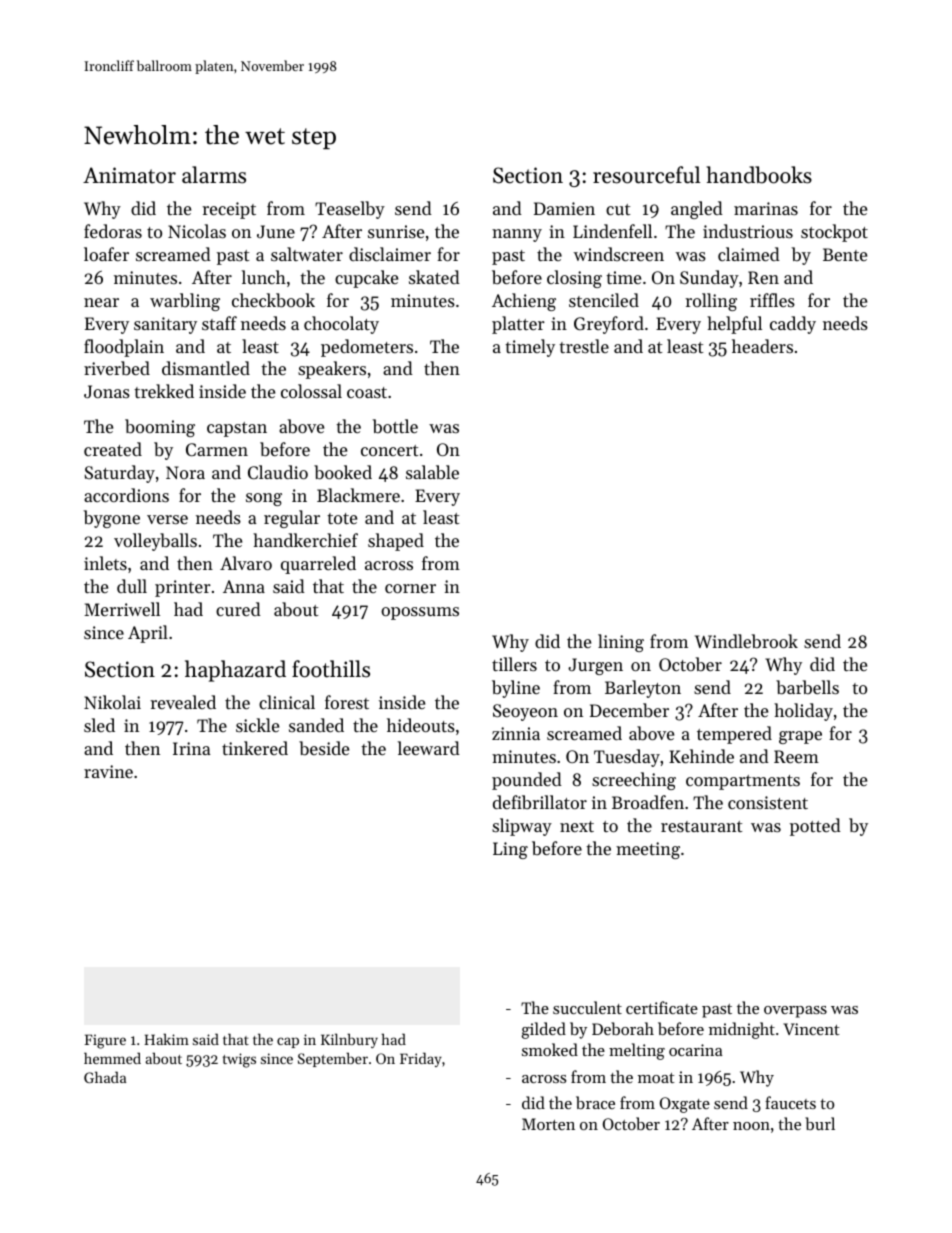  What do you see at coordinates (105, 1077) in the screenshot?
I see `Ghada` at bounding box center [105, 1077].
